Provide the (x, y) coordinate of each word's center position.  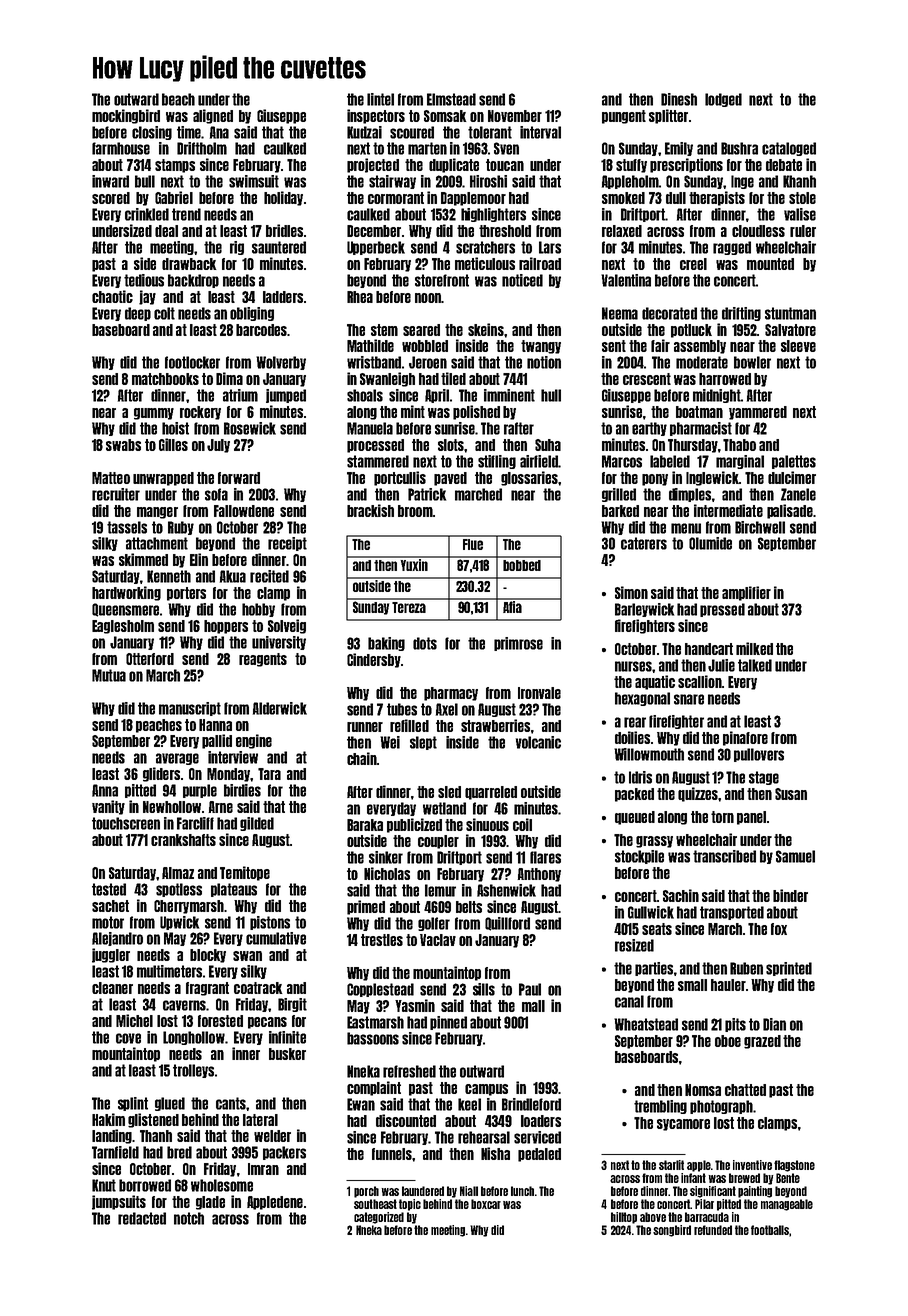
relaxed (622, 231)
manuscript (190, 709)
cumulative (276, 938)
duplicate (454, 165)
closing (152, 133)
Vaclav (438, 940)
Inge (742, 182)
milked (754, 648)
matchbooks (165, 379)
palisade (790, 511)
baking (386, 644)
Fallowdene (244, 511)
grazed (762, 1042)
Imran (263, 1169)
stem (384, 330)
